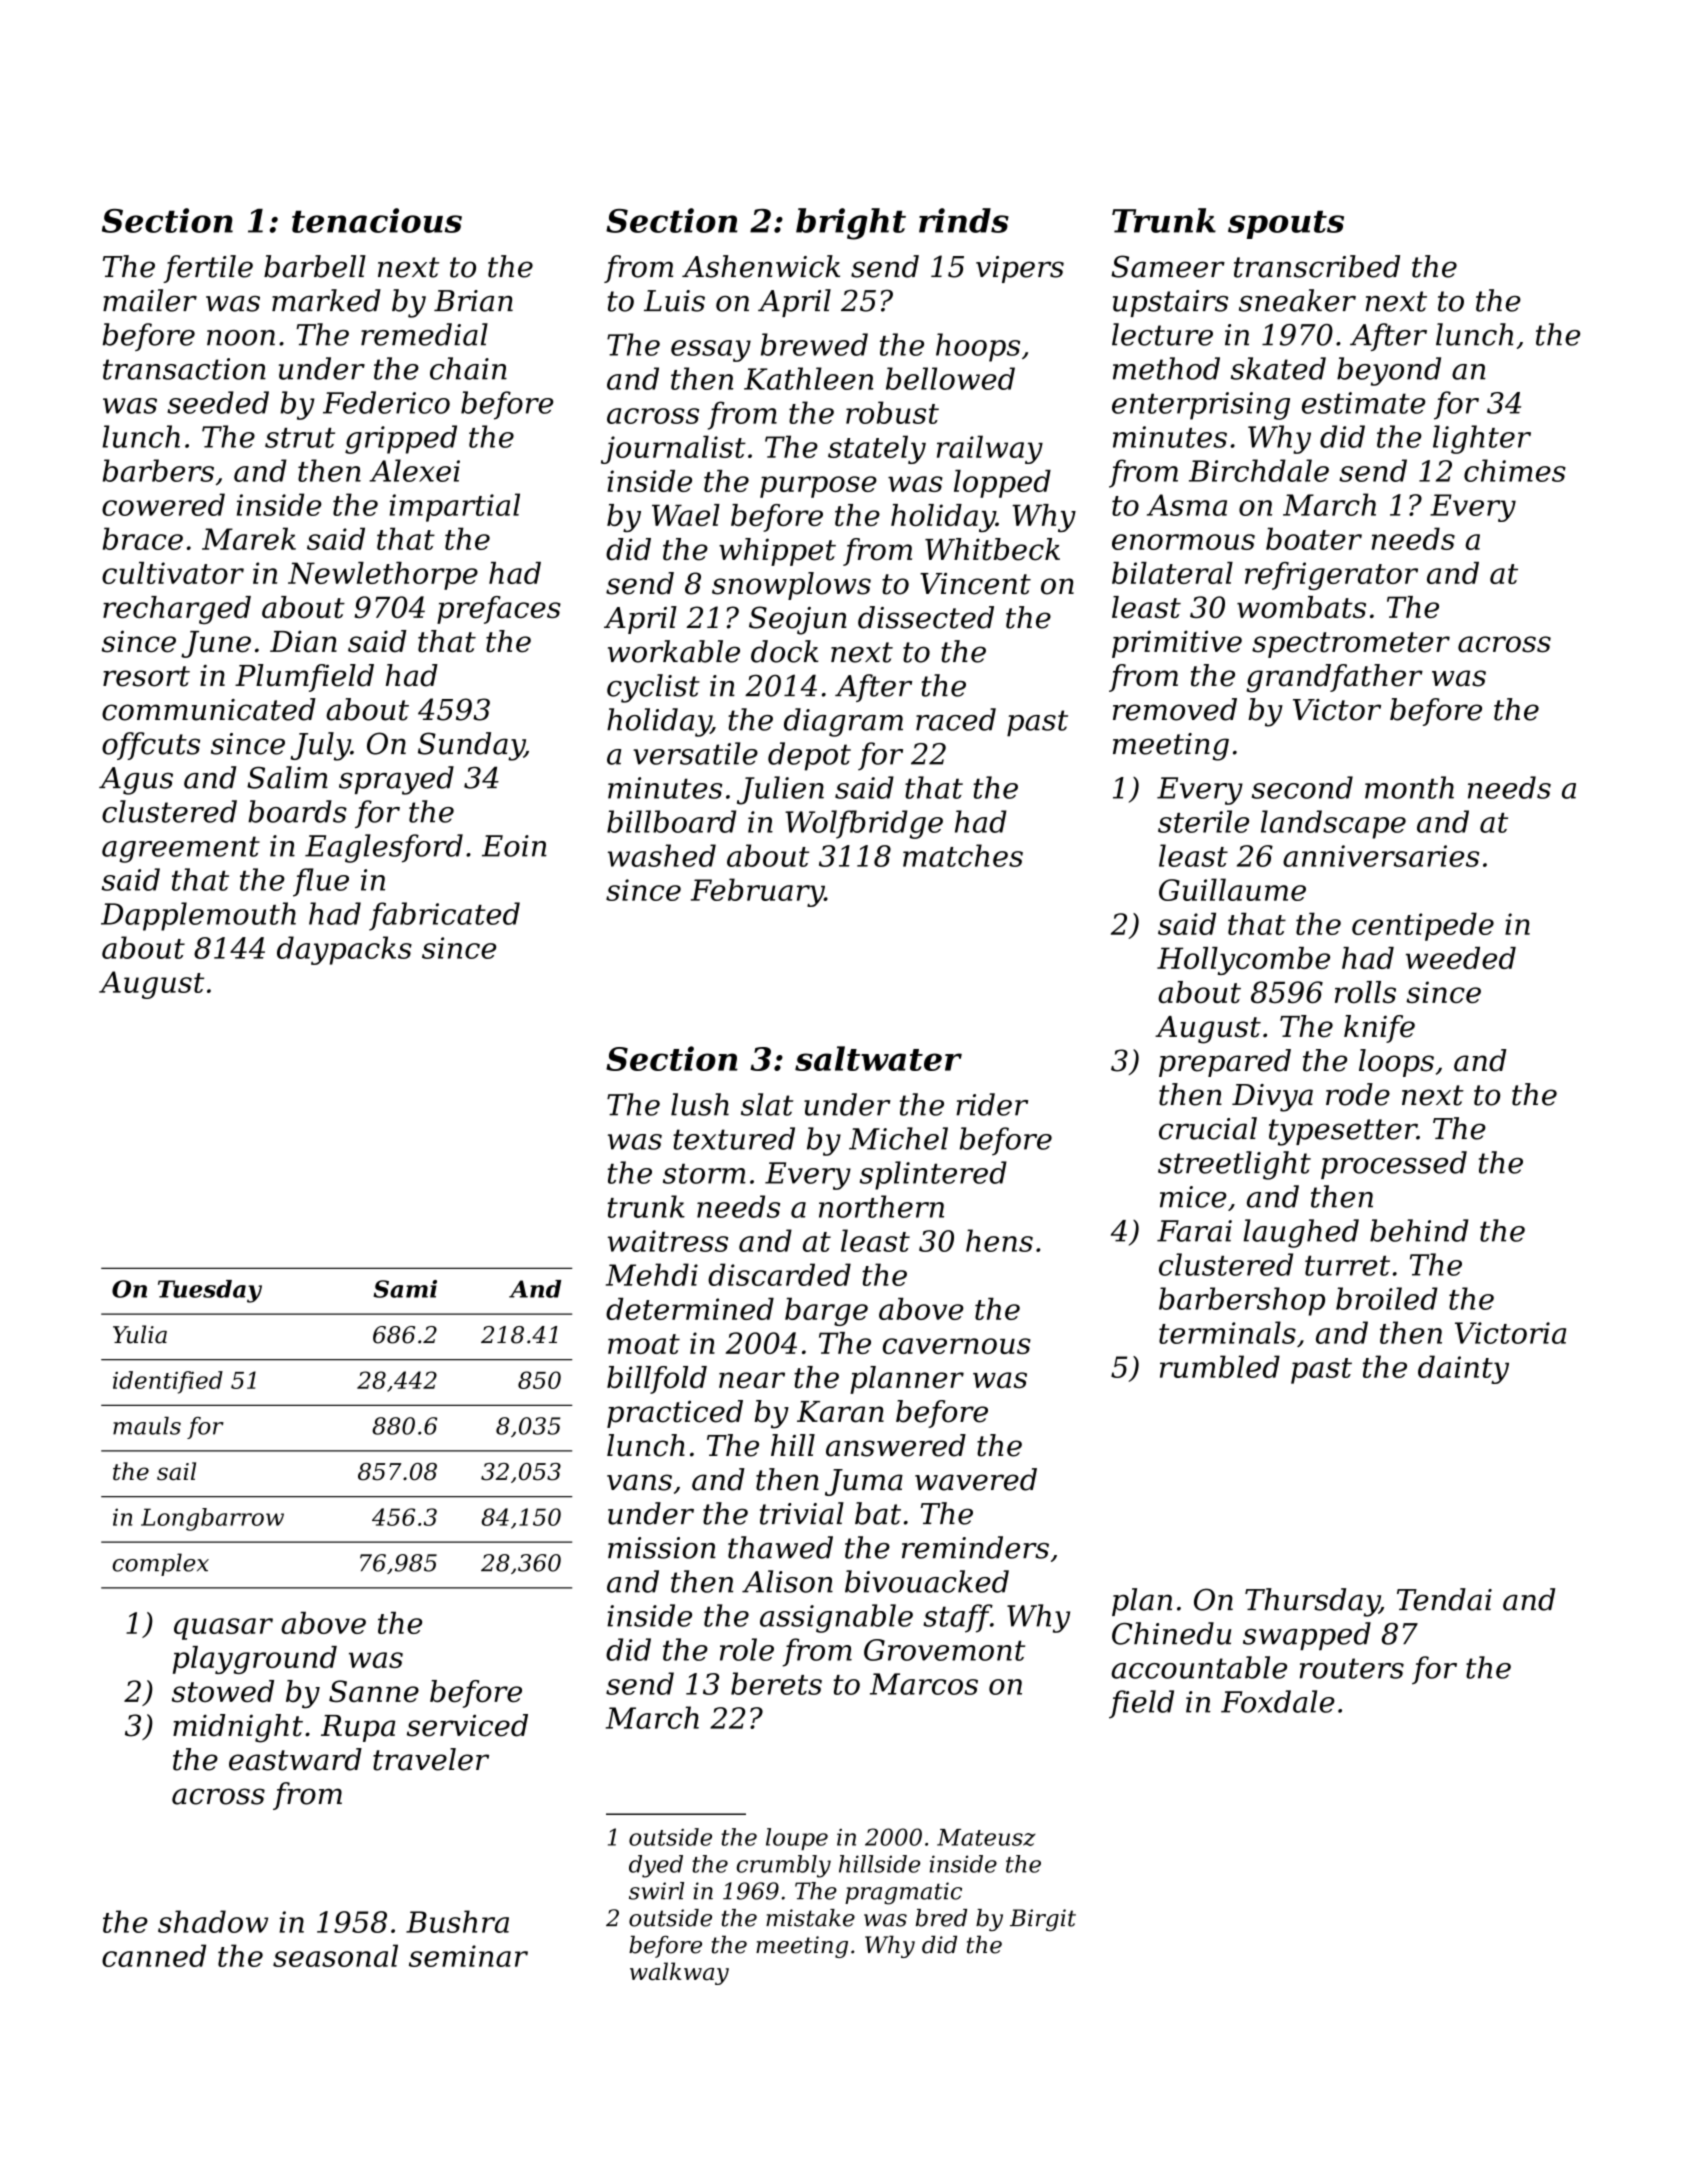  Describe the element at coordinates (780, 790) in the page. I see `Julien` at that location.
